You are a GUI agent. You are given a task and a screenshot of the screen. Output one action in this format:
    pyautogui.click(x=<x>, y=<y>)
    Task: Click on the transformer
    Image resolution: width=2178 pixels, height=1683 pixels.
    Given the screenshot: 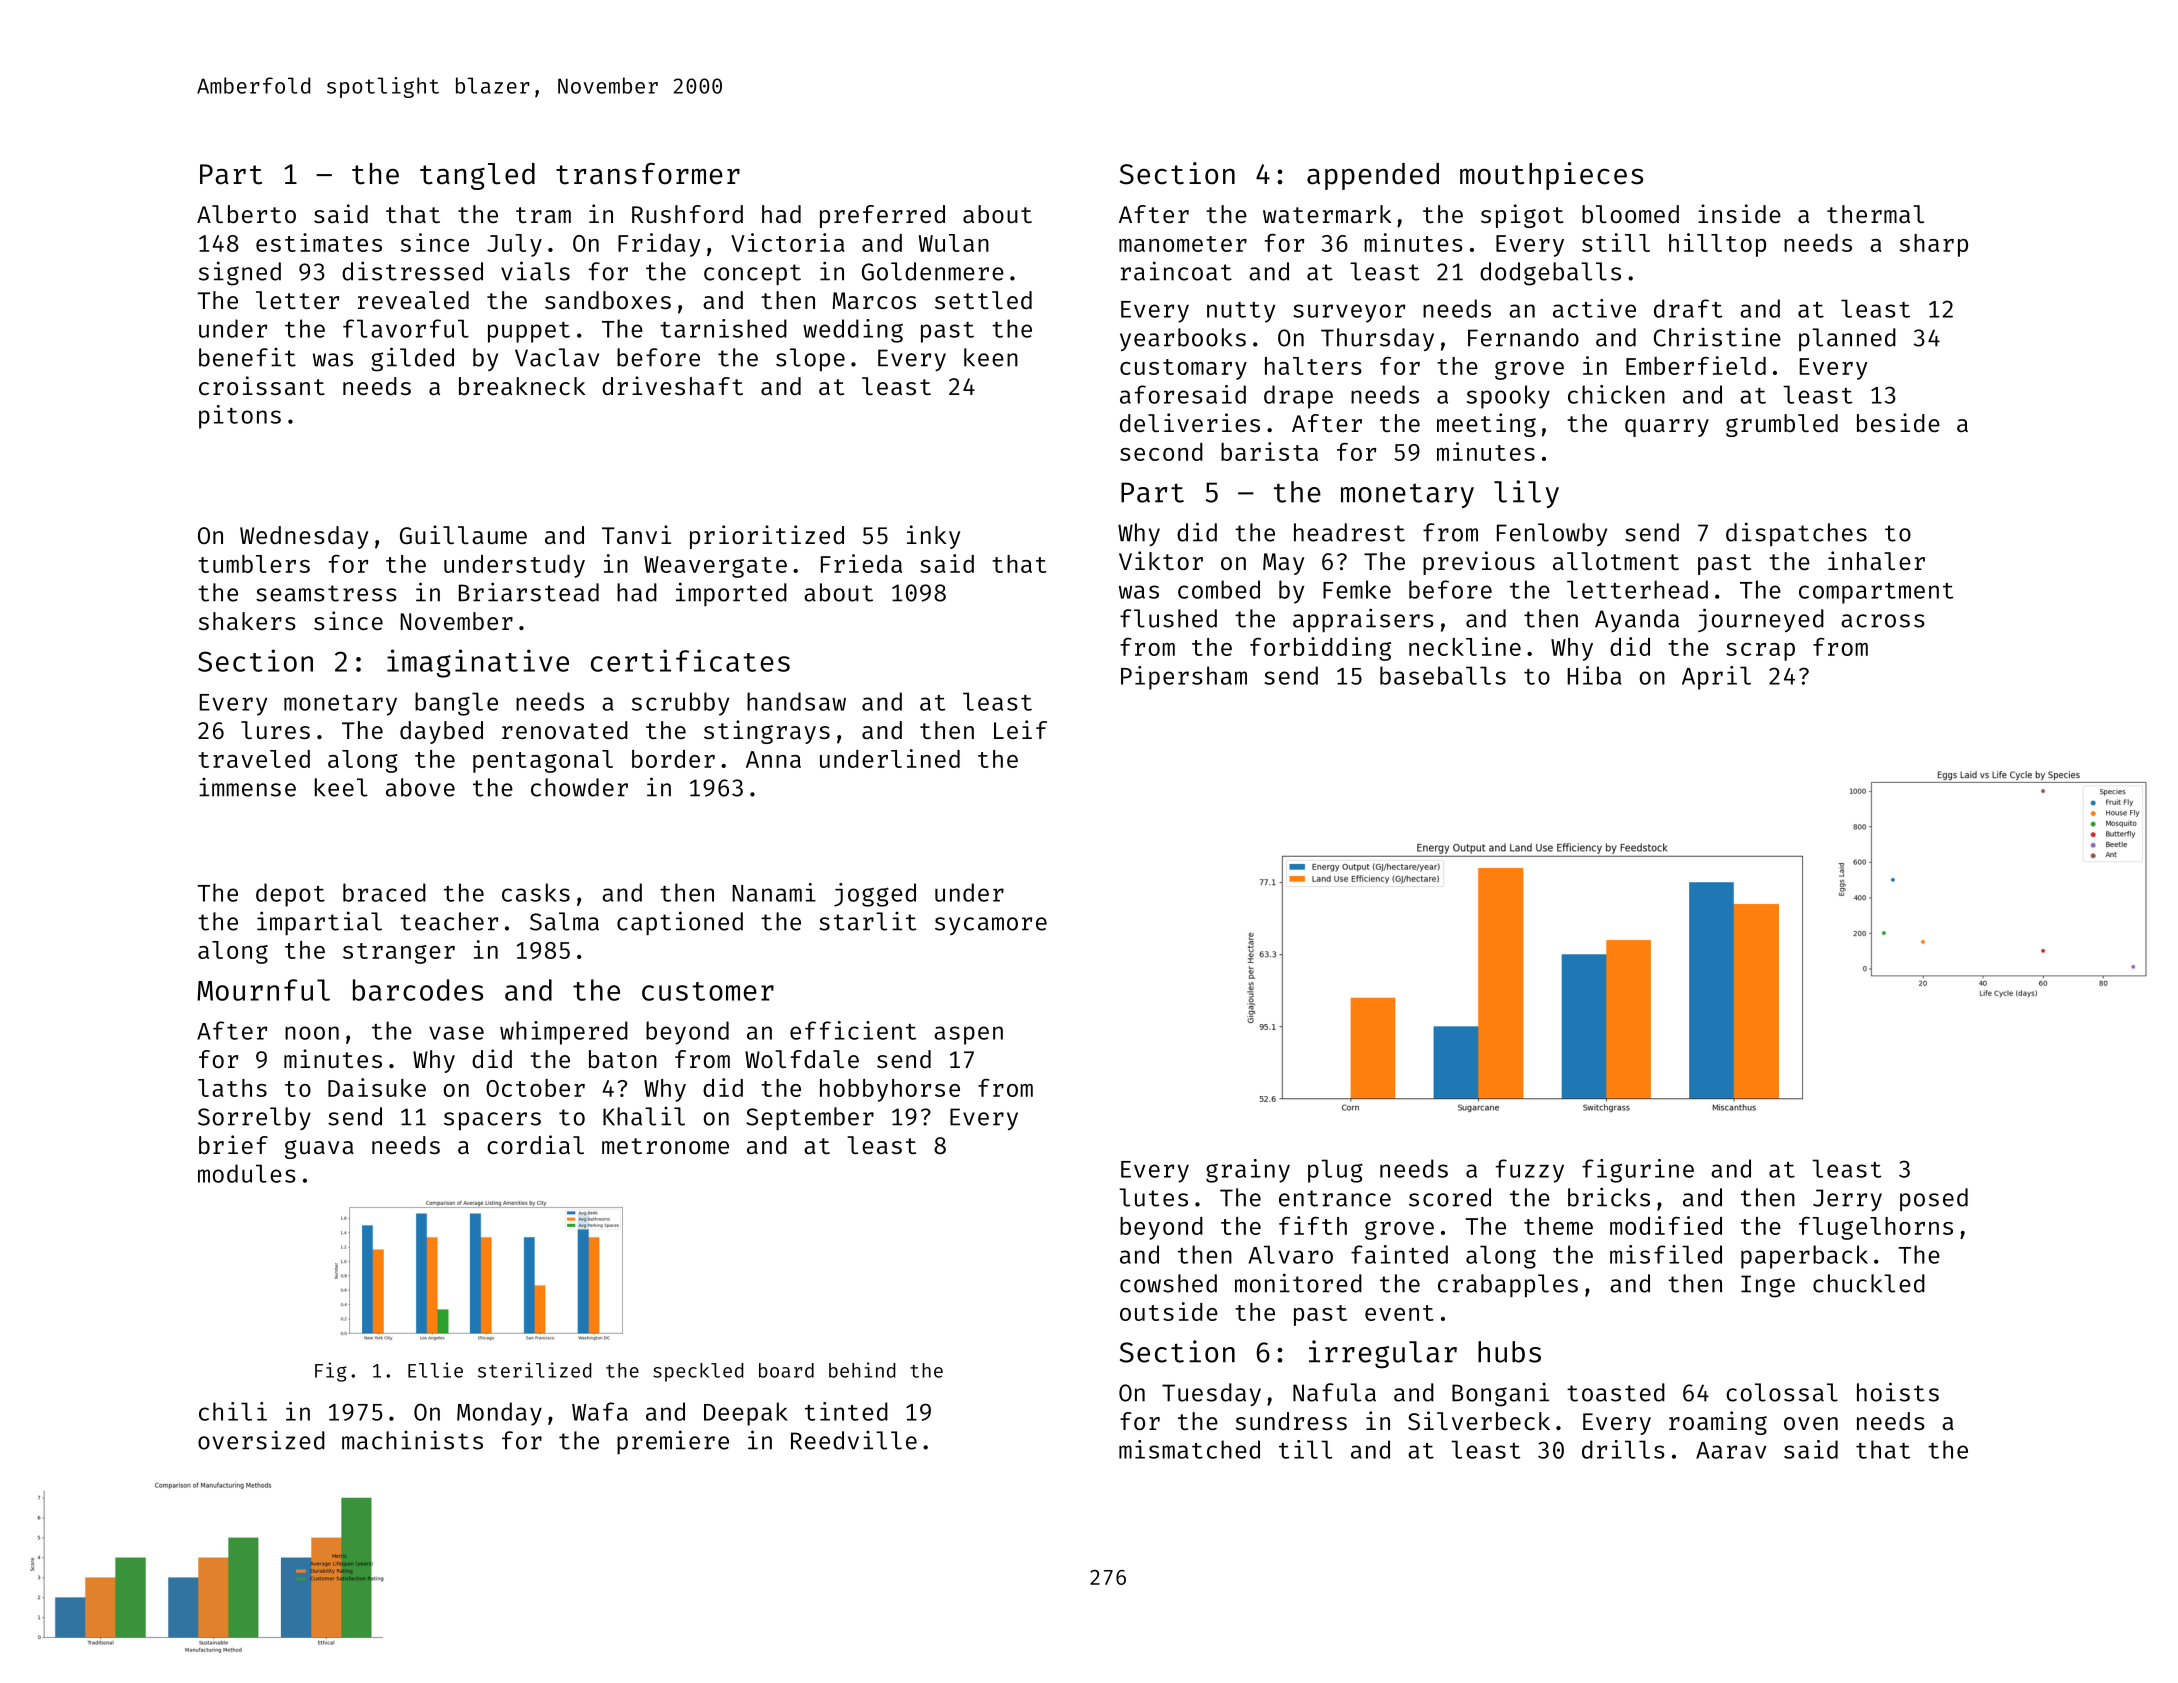 What is the action you would take?
    pyautogui.click(x=648, y=174)
